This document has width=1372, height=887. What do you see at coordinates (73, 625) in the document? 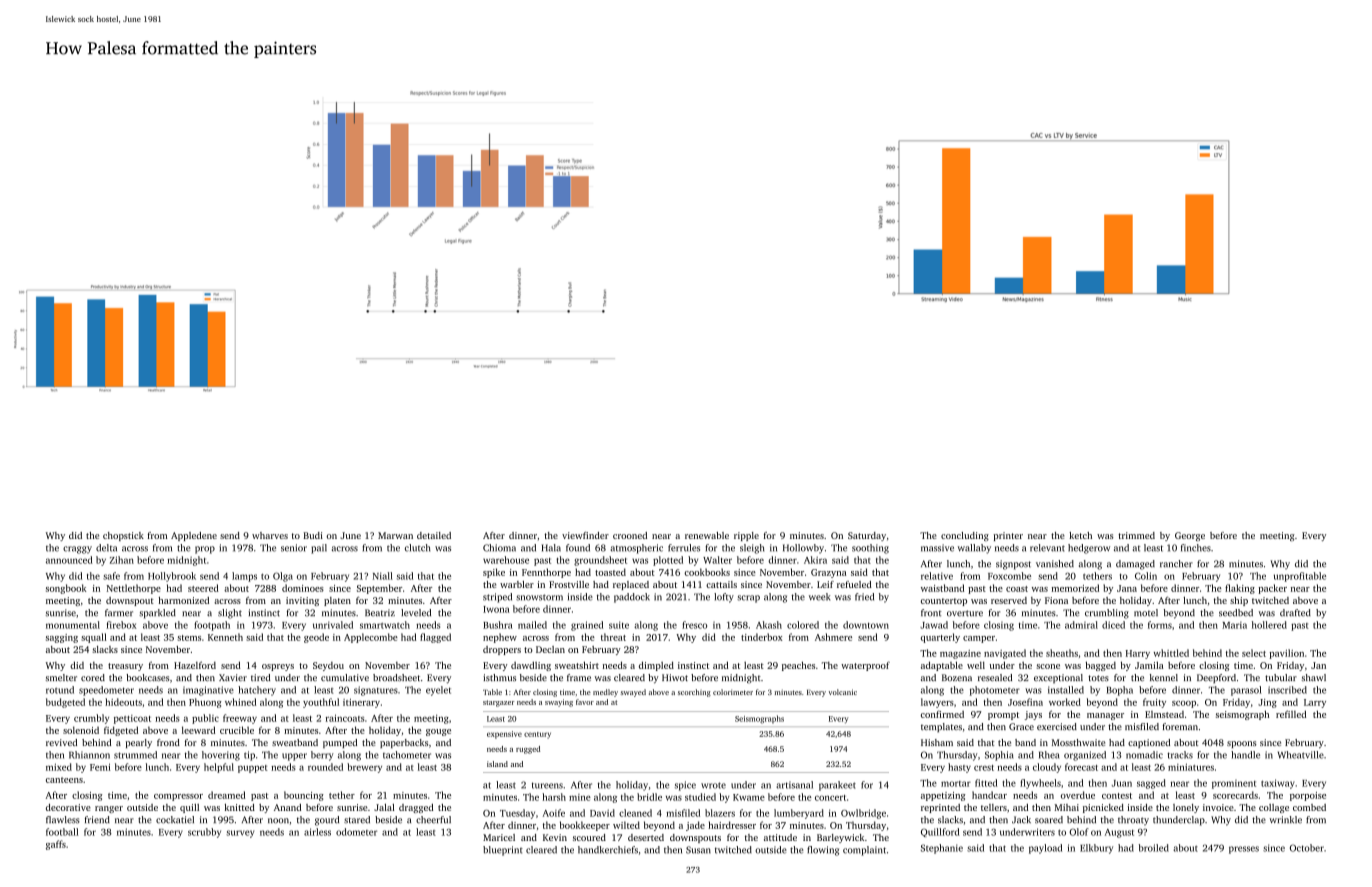
I see `monumental` at bounding box center [73, 625].
